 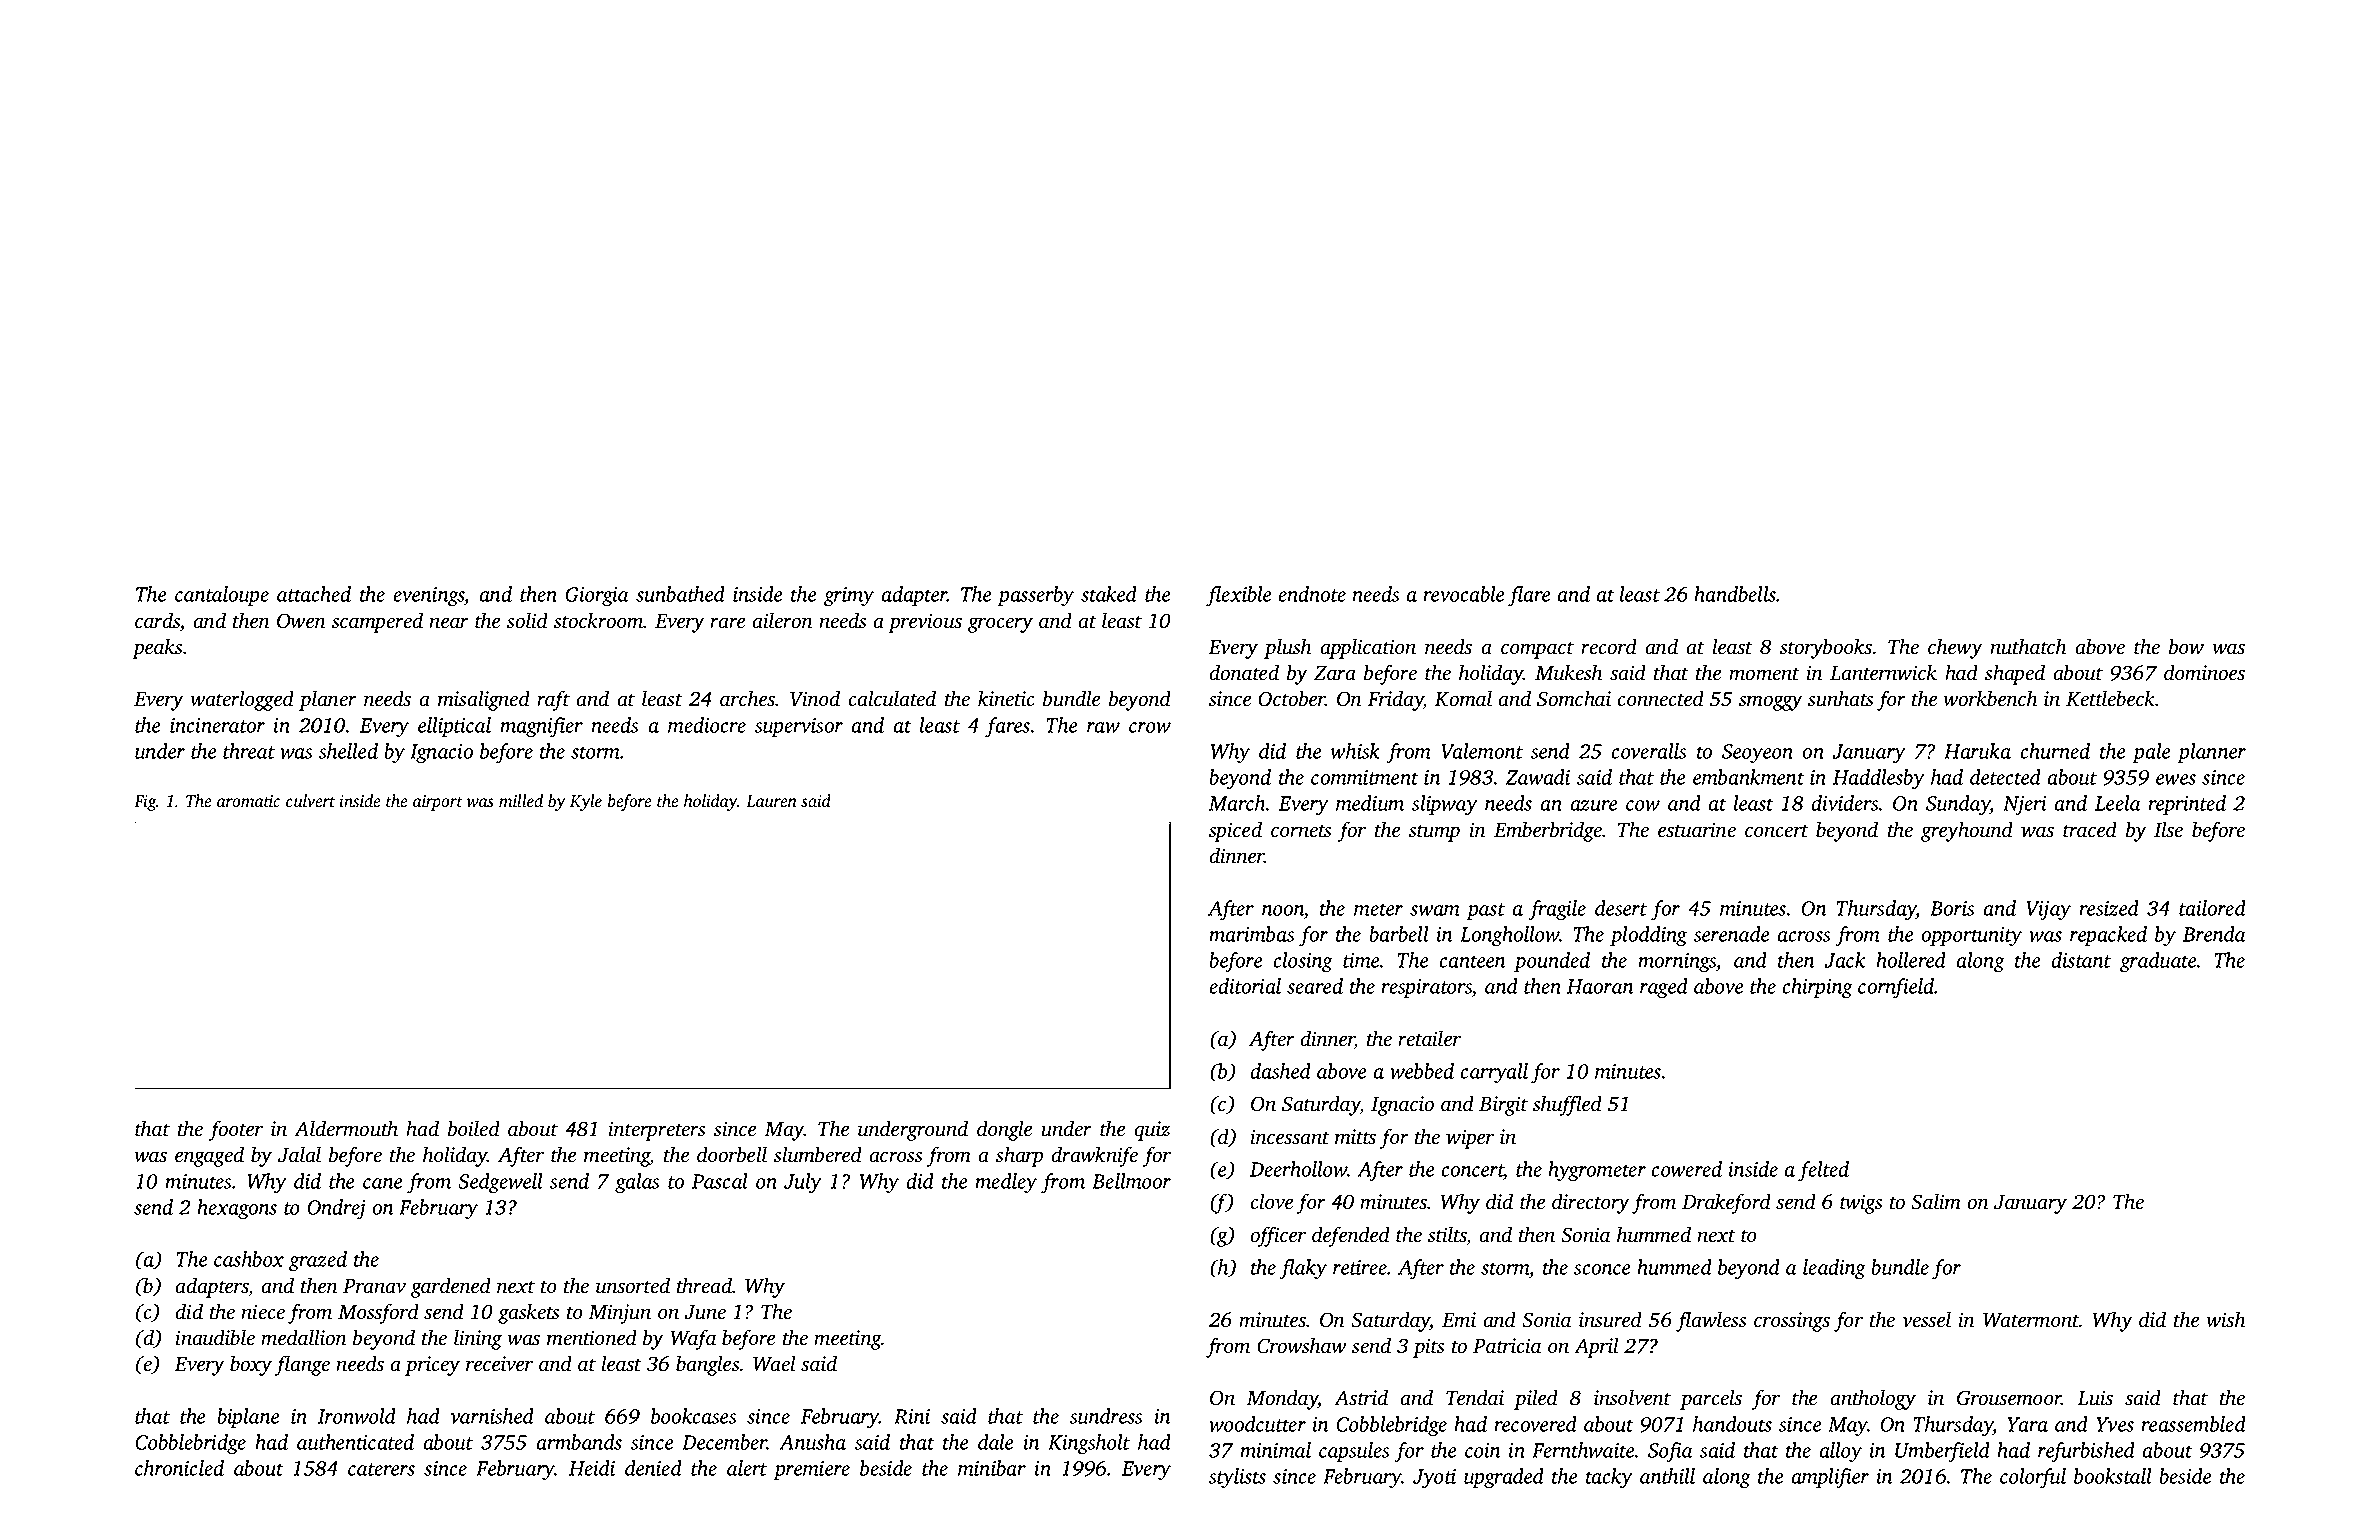 What do you see at coordinates (704, 1285) in the screenshot?
I see `thread` at bounding box center [704, 1285].
